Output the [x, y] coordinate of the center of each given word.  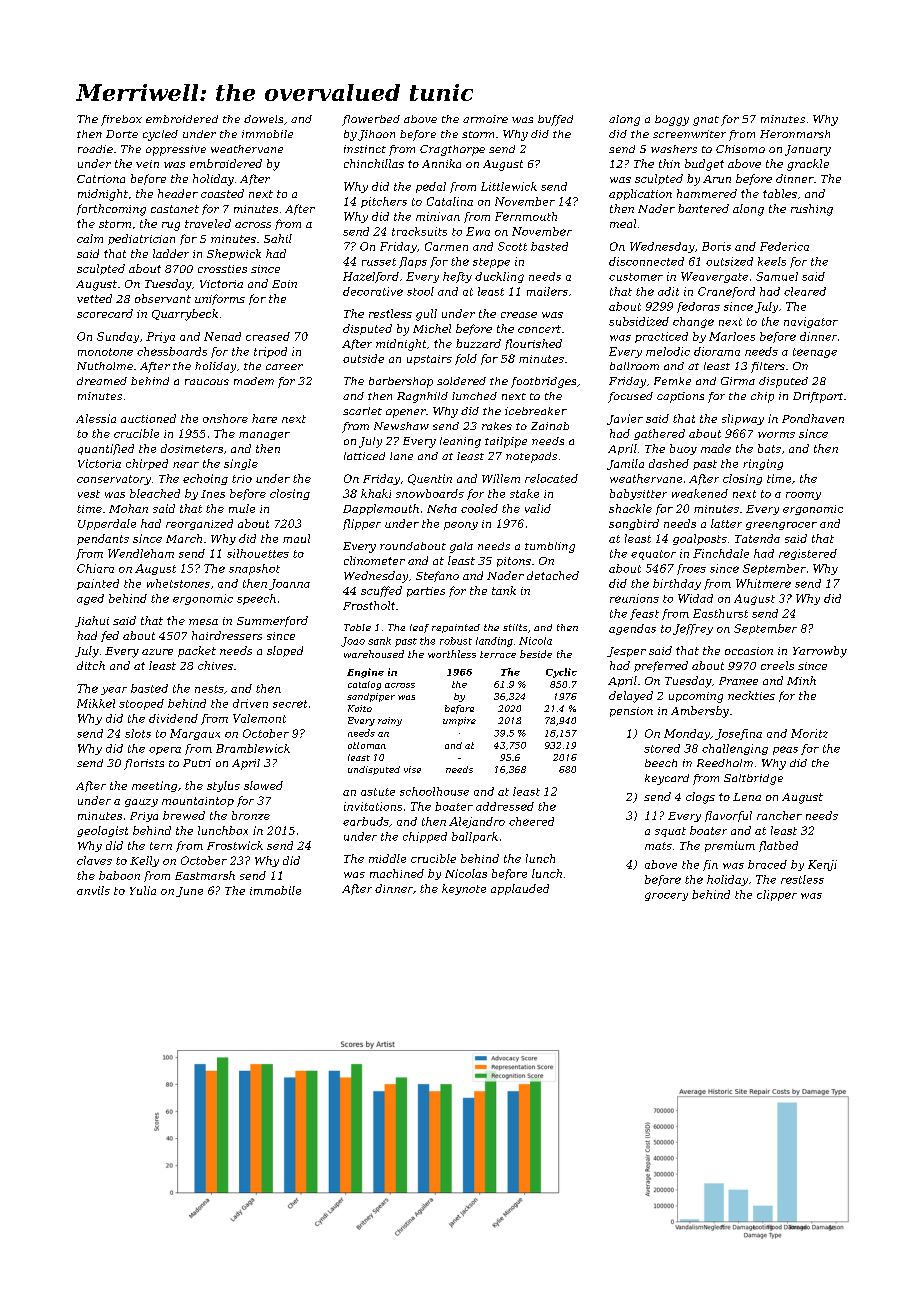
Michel [432, 328]
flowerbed [371, 120]
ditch [91, 665]
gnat [706, 121]
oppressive [176, 150]
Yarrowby [820, 652]
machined [397, 873]
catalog [364, 685]
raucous [207, 382]
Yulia [143, 890]
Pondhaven [813, 418]
